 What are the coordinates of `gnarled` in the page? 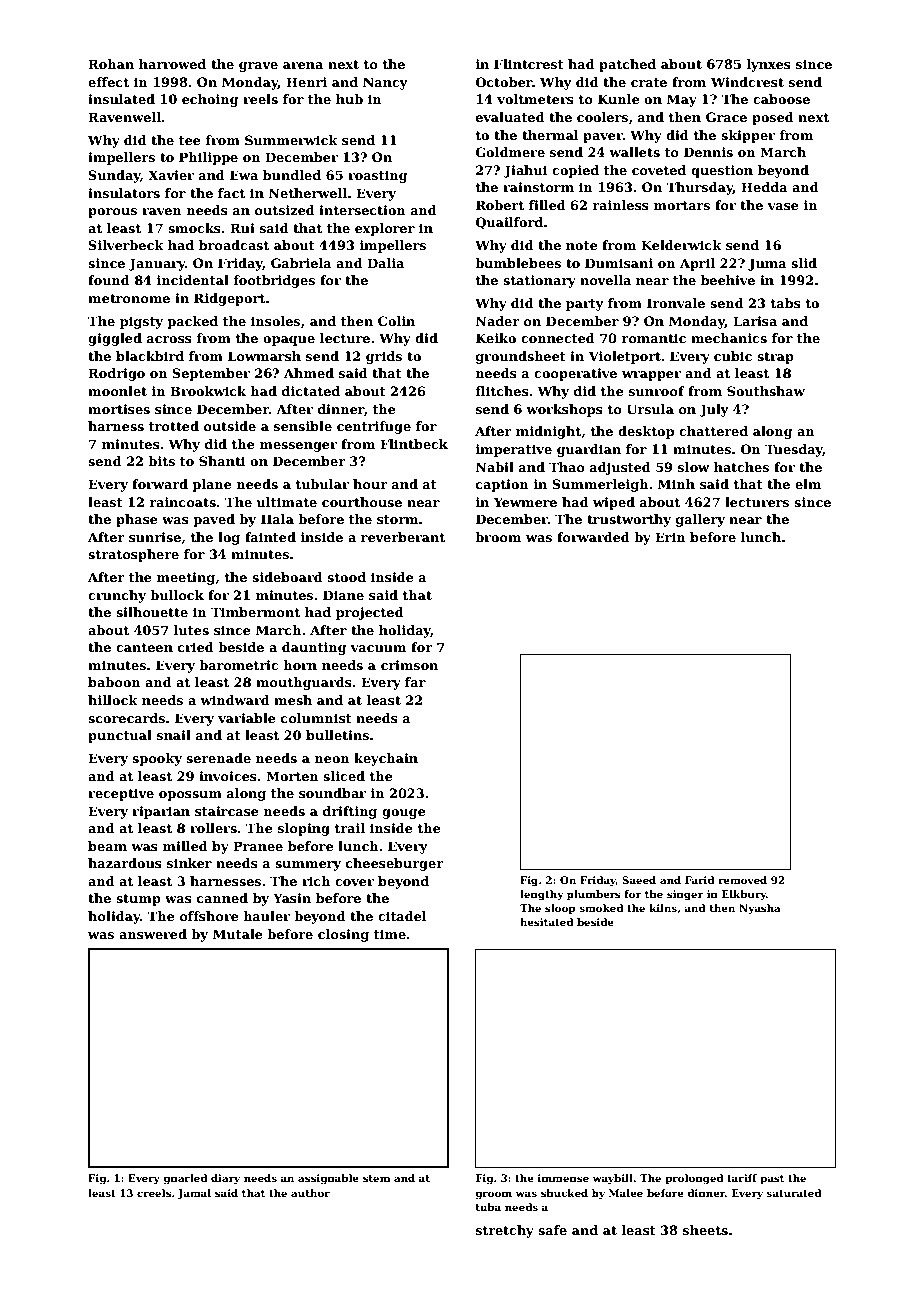 It's located at (185, 1179).
